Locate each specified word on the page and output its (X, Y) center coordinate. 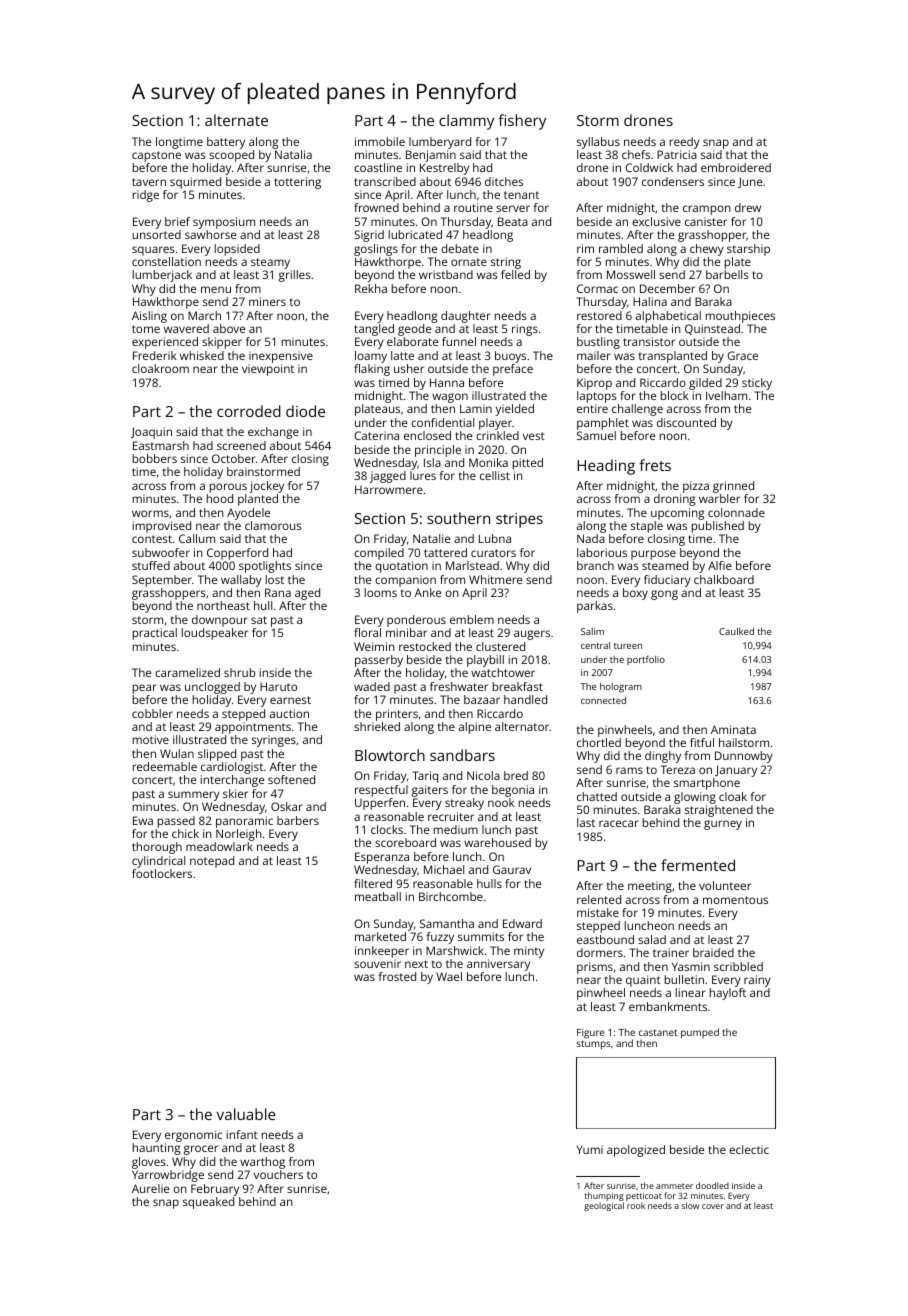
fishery (522, 122)
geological (604, 1206)
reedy (685, 143)
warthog (262, 1163)
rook (636, 1205)
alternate (236, 120)
